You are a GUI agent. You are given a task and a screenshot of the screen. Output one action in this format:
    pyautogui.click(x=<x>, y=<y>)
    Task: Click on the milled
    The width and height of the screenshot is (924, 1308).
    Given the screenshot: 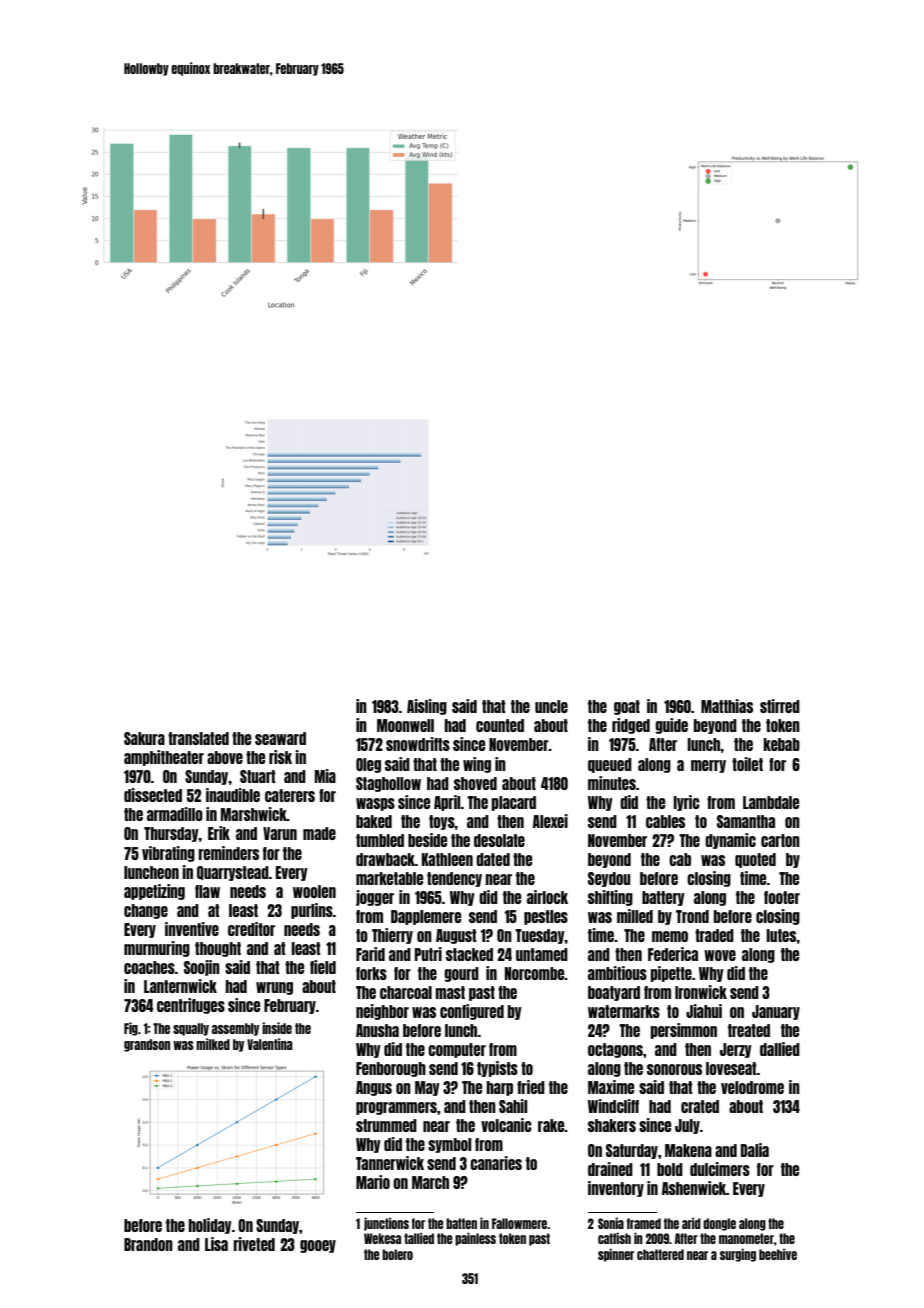 What is the action you would take?
    pyautogui.click(x=635, y=916)
